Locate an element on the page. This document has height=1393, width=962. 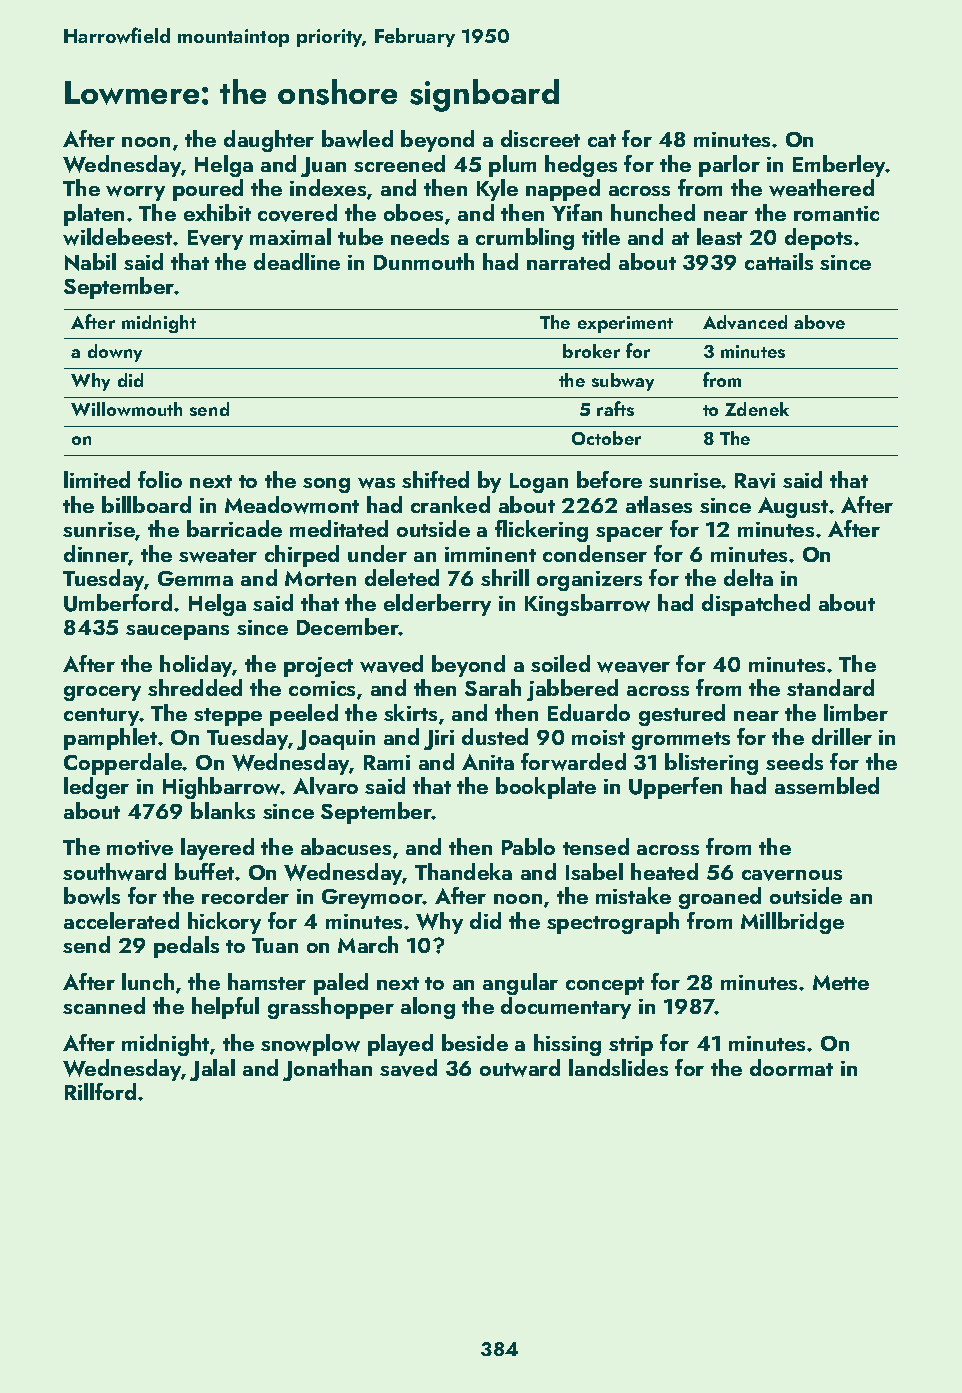
pedals is located at coordinates (186, 947).
